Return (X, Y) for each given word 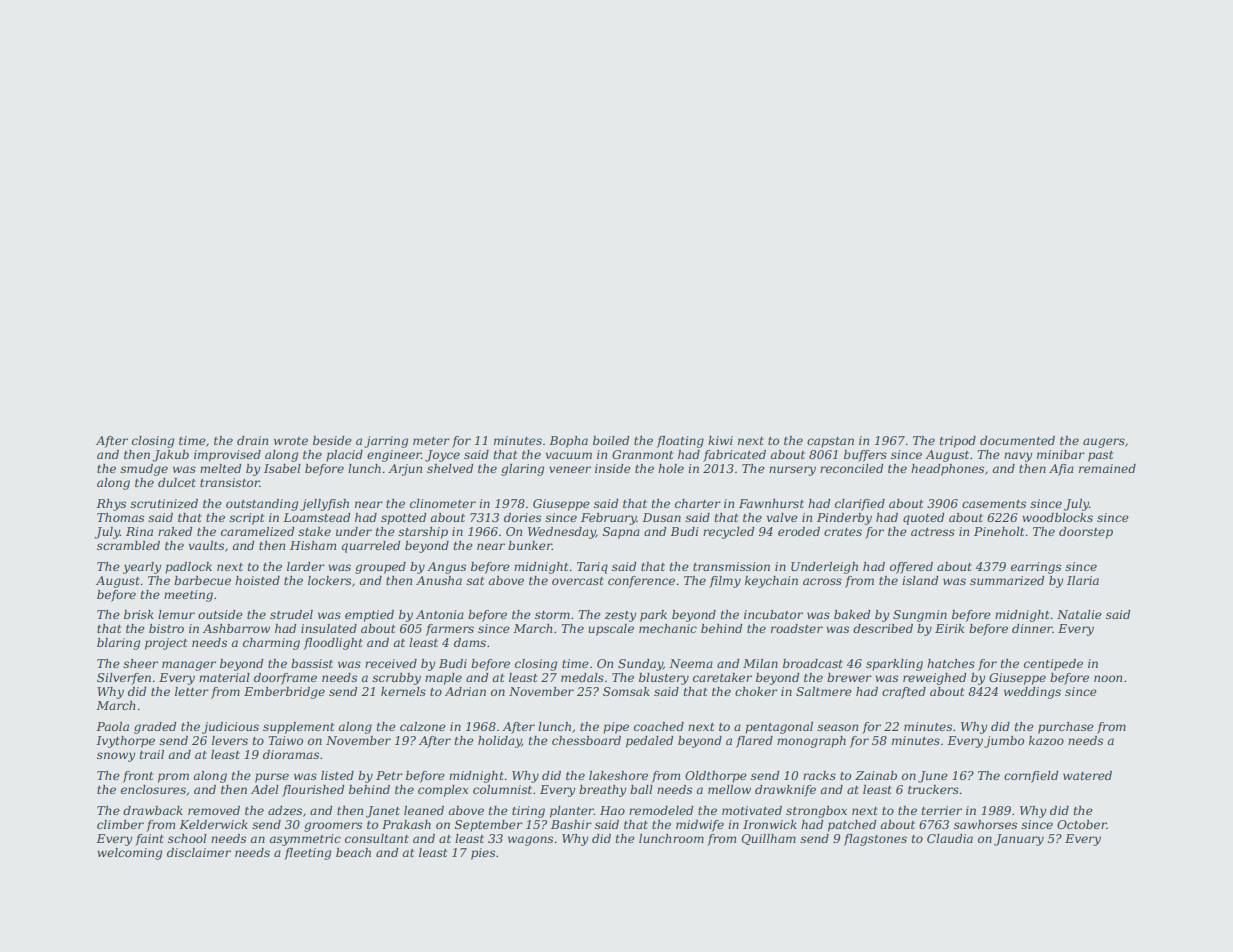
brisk (139, 614)
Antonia (440, 614)
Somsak (626, 691)
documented (1017, 440)
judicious (230, 728)
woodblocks (1057, 517)
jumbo (1004, 742)
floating (680, 442)
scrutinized (164, 503)
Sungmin (920, 616)
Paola (112, 726)
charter (698, 503)
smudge (144, 470)
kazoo (1046, 740)
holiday (500, 742)
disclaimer (199, 852)
